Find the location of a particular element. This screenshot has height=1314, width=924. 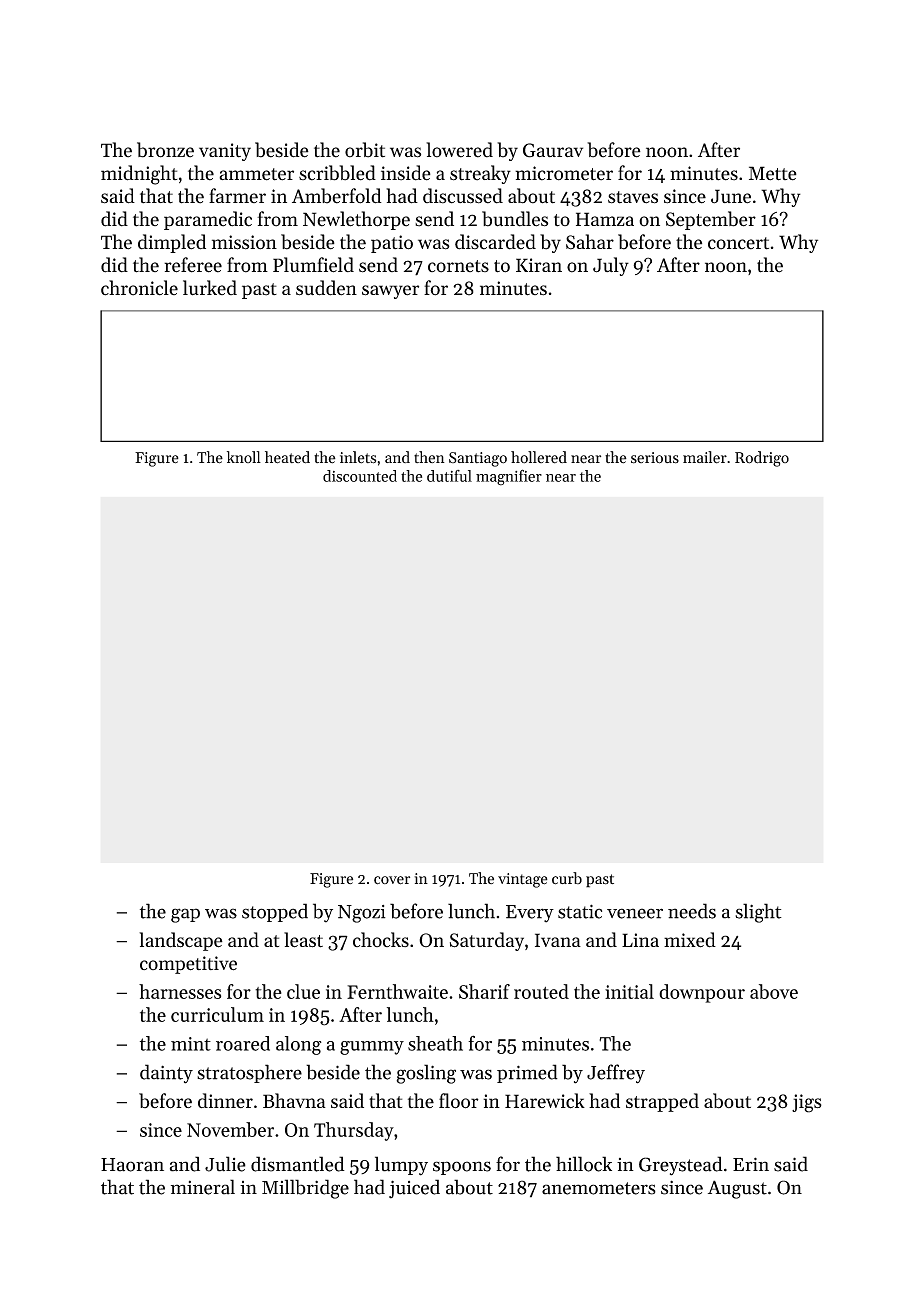

slight is located at coordinates (758, 913).
